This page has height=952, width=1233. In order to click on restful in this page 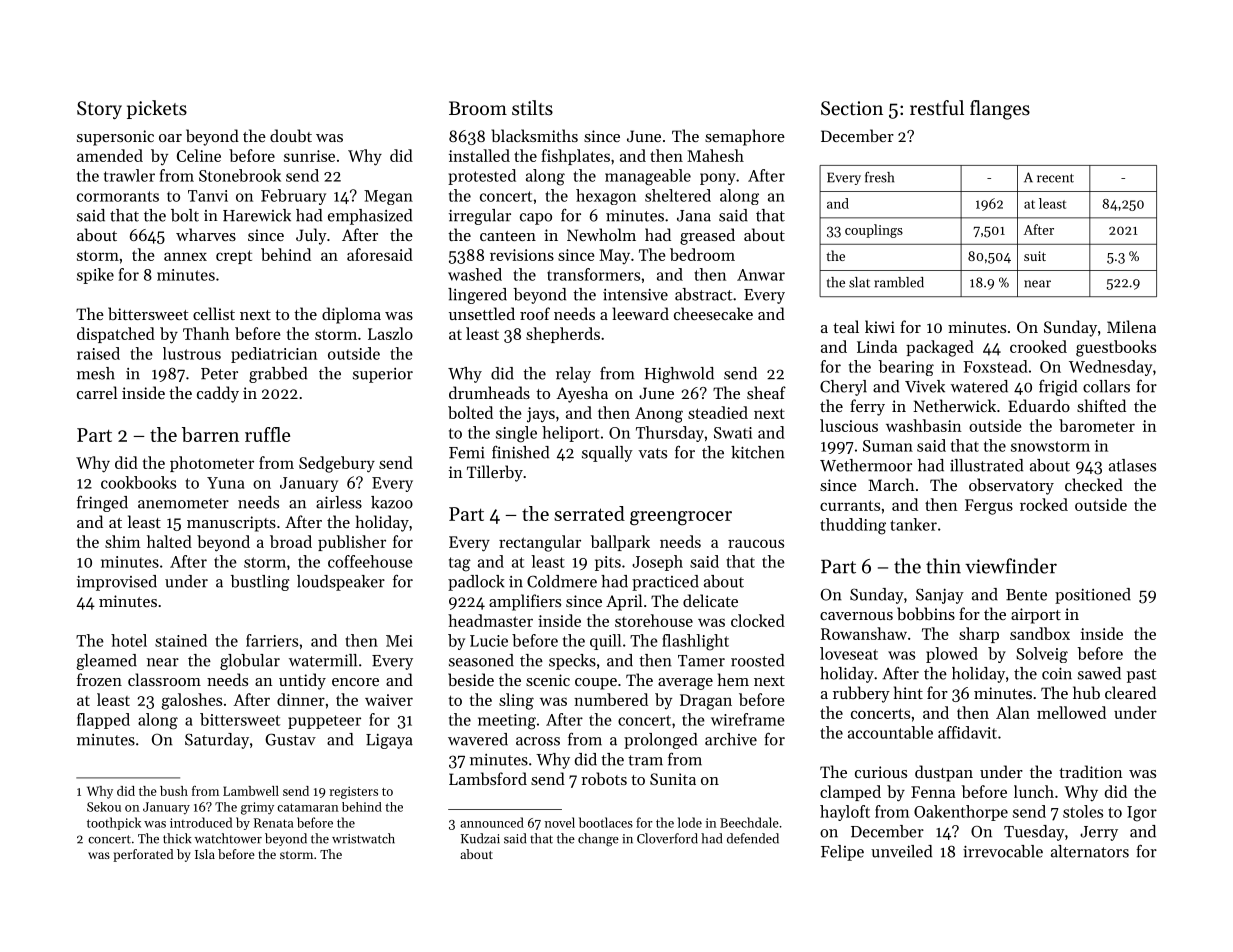, I will do `click(937, 107)`.
